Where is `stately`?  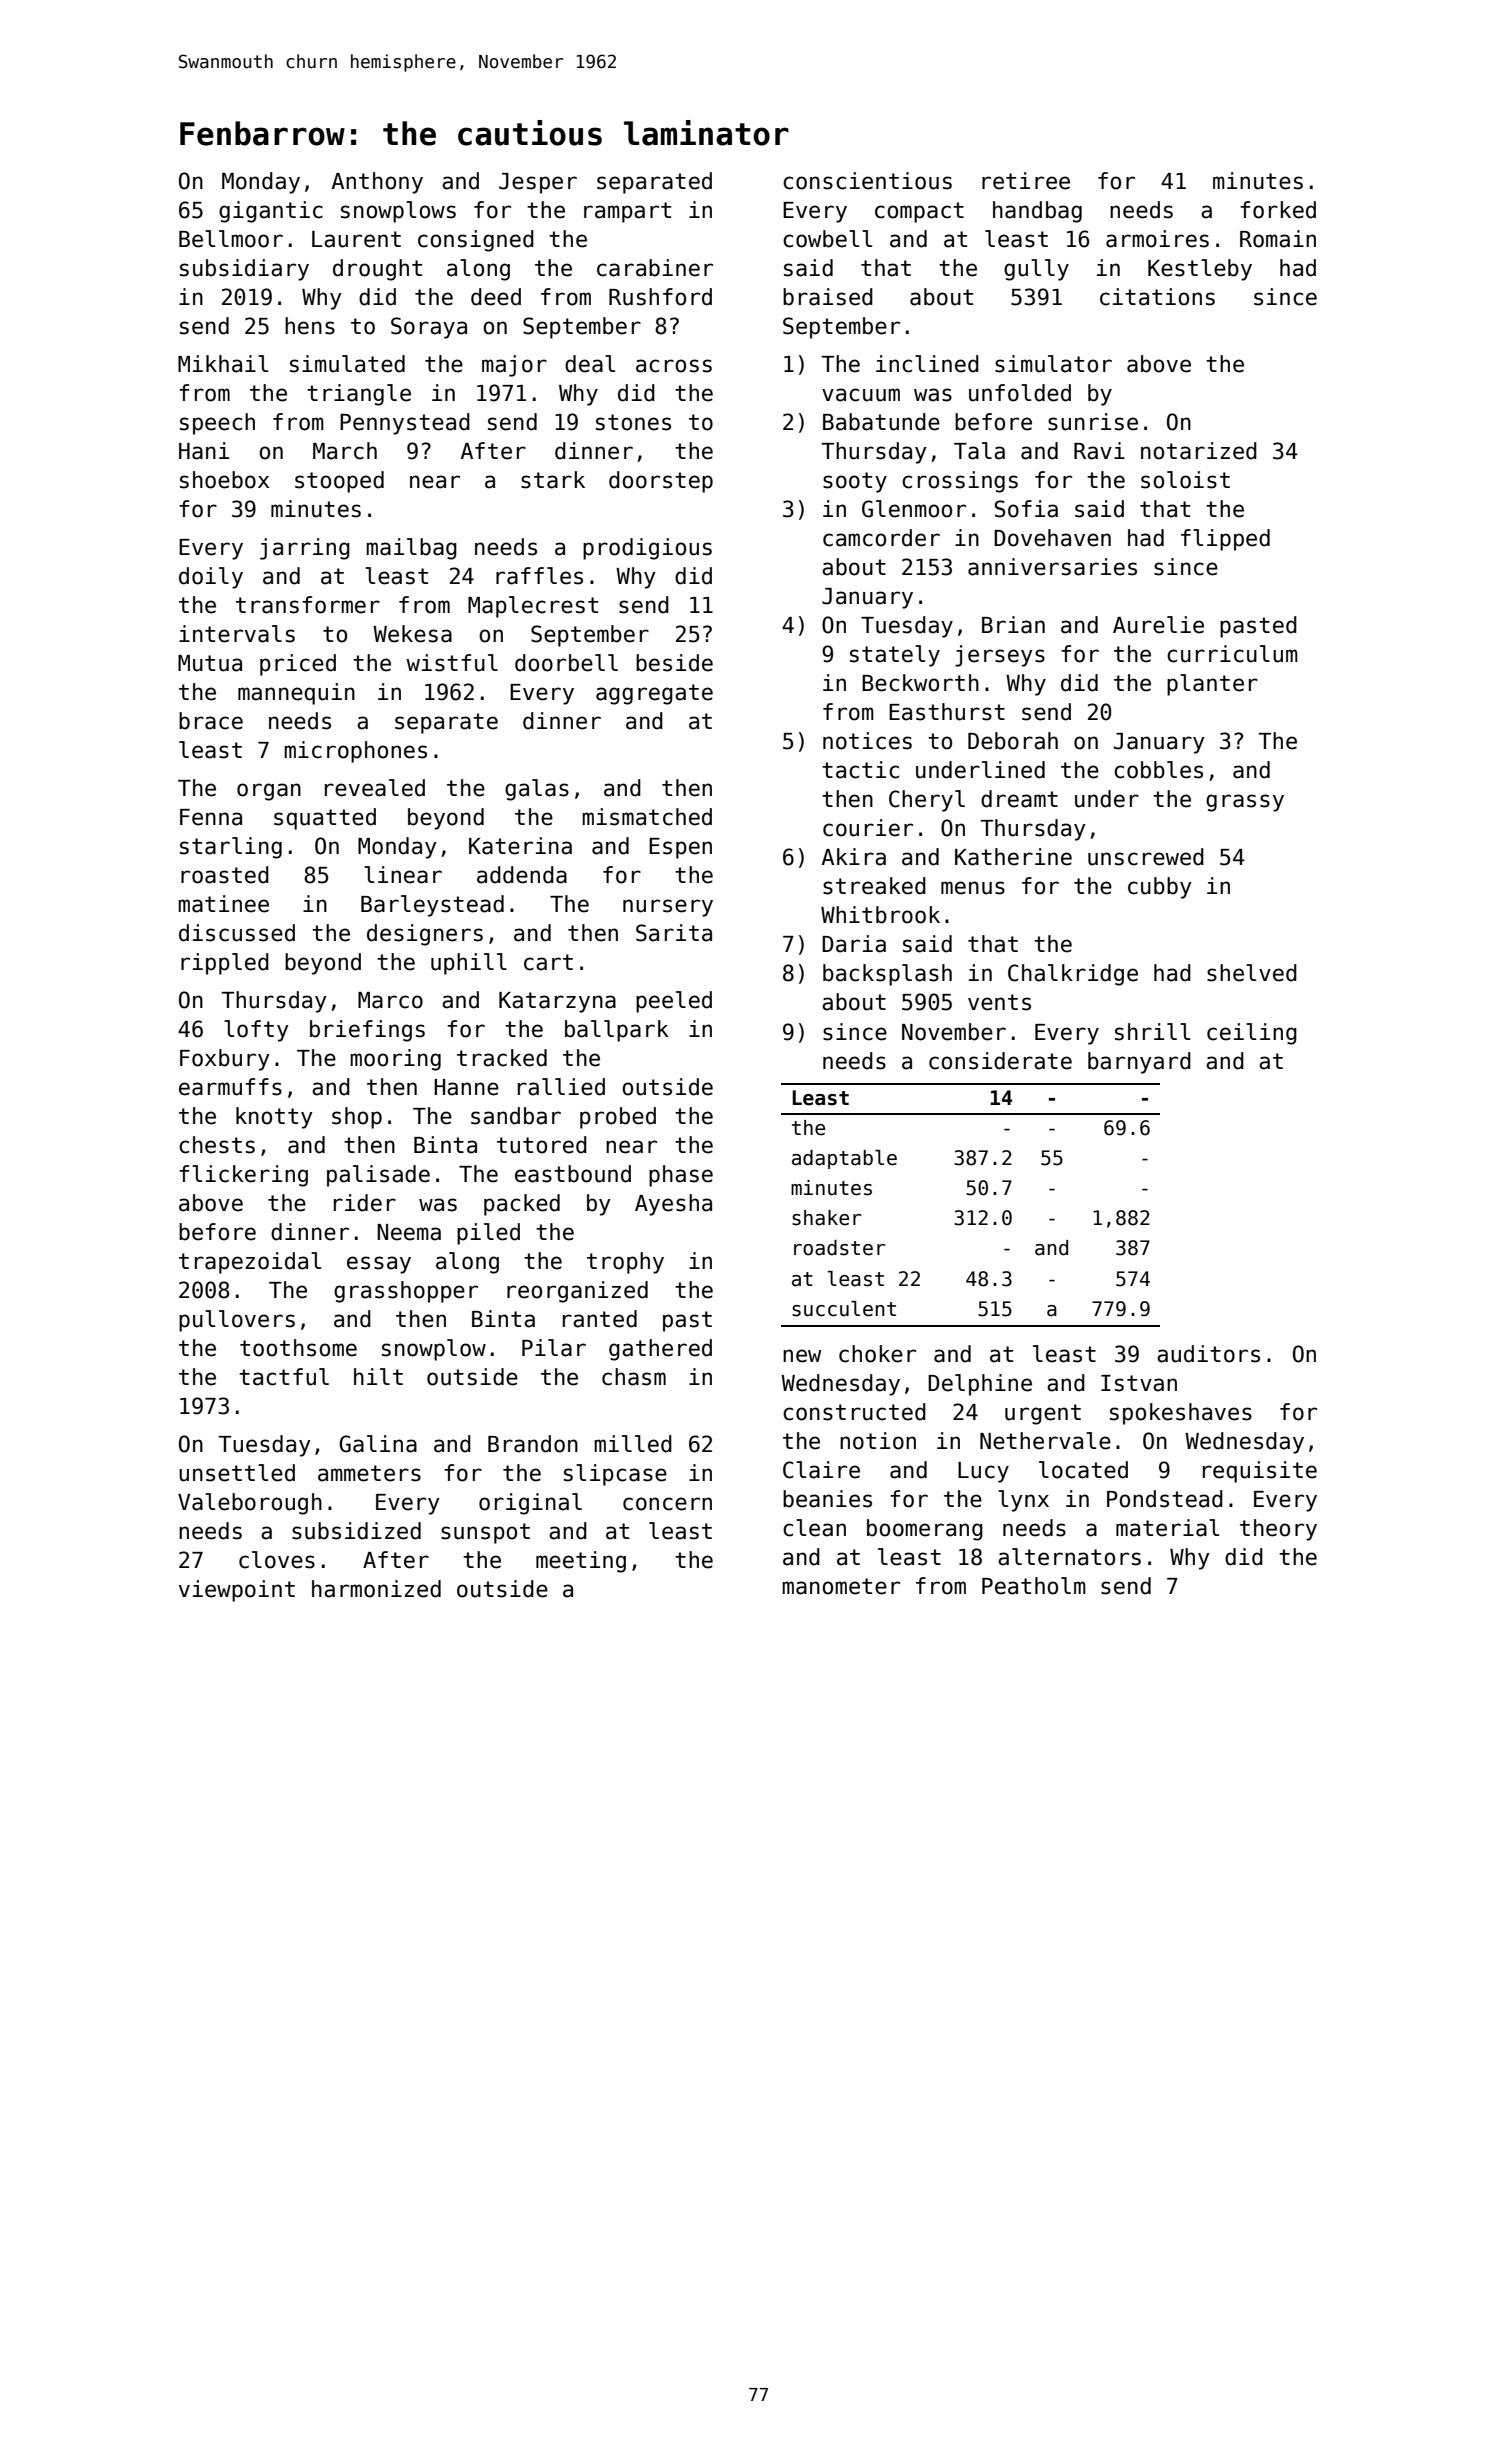
stately is located at coordinates (895, 656).
